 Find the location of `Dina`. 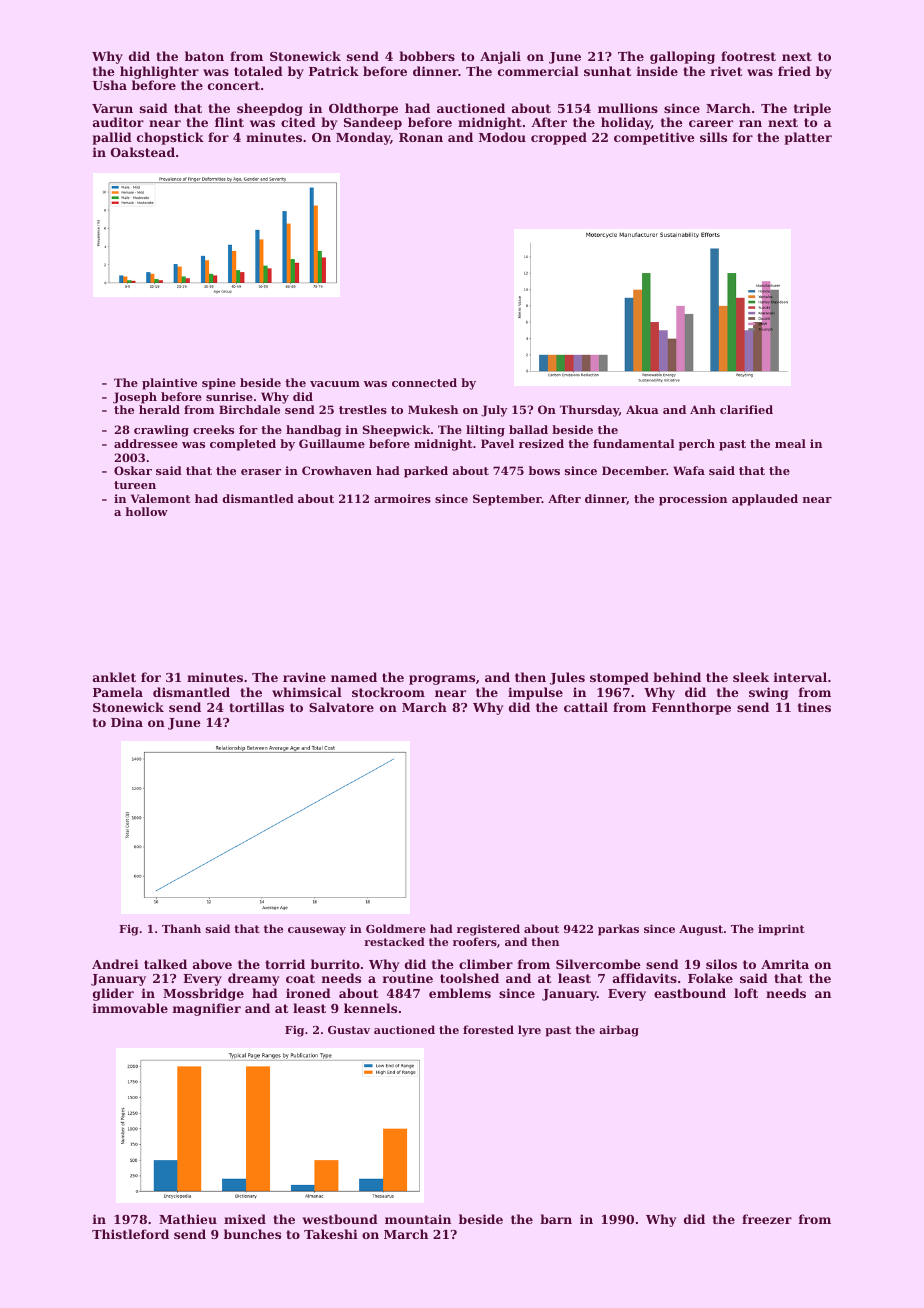

Dina is located at coordinates (127, 722).
